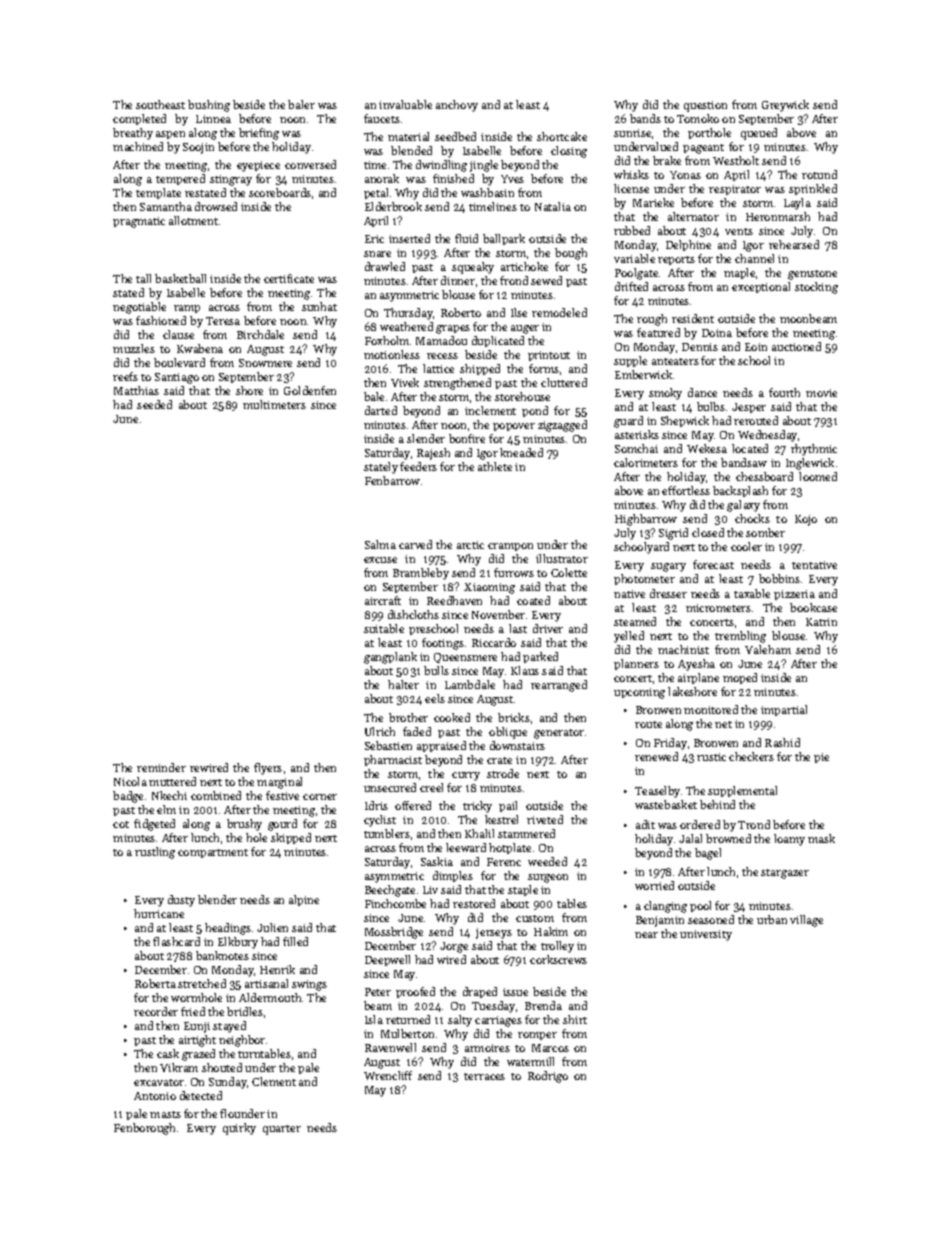  What do you see at coordinates (693, 216) in the document?
I see `alternator` at bounding box center [693, 216].
